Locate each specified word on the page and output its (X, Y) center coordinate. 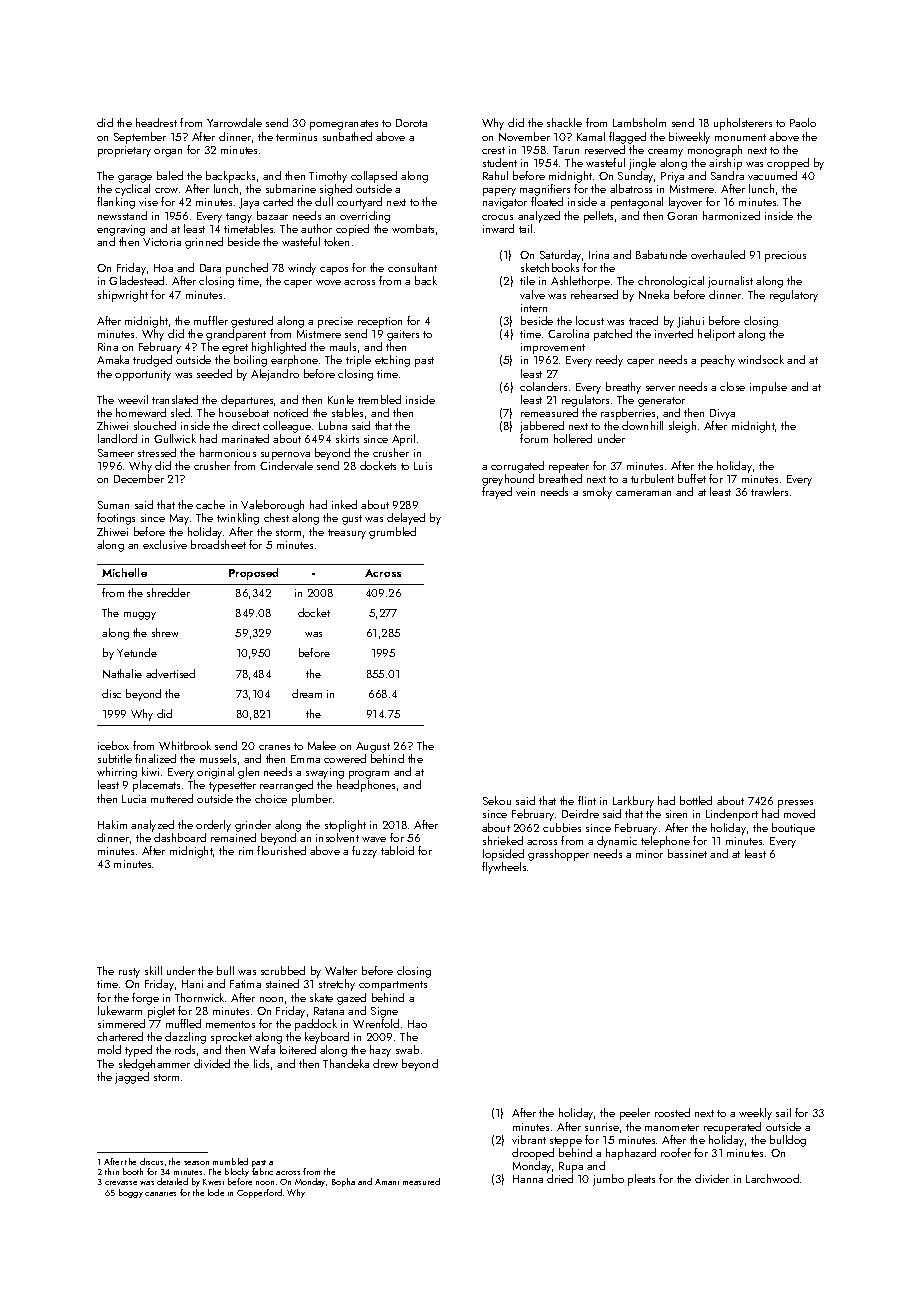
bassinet (687, 853)
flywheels (504, 868)
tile (527, 280)
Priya (672, 177)
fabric (262, 1171)
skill (153, 970)
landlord (117, 438)
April (403, 440)
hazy (380, 1051)
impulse (768, 388)
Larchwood (772, 1178)
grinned (204, 243)
